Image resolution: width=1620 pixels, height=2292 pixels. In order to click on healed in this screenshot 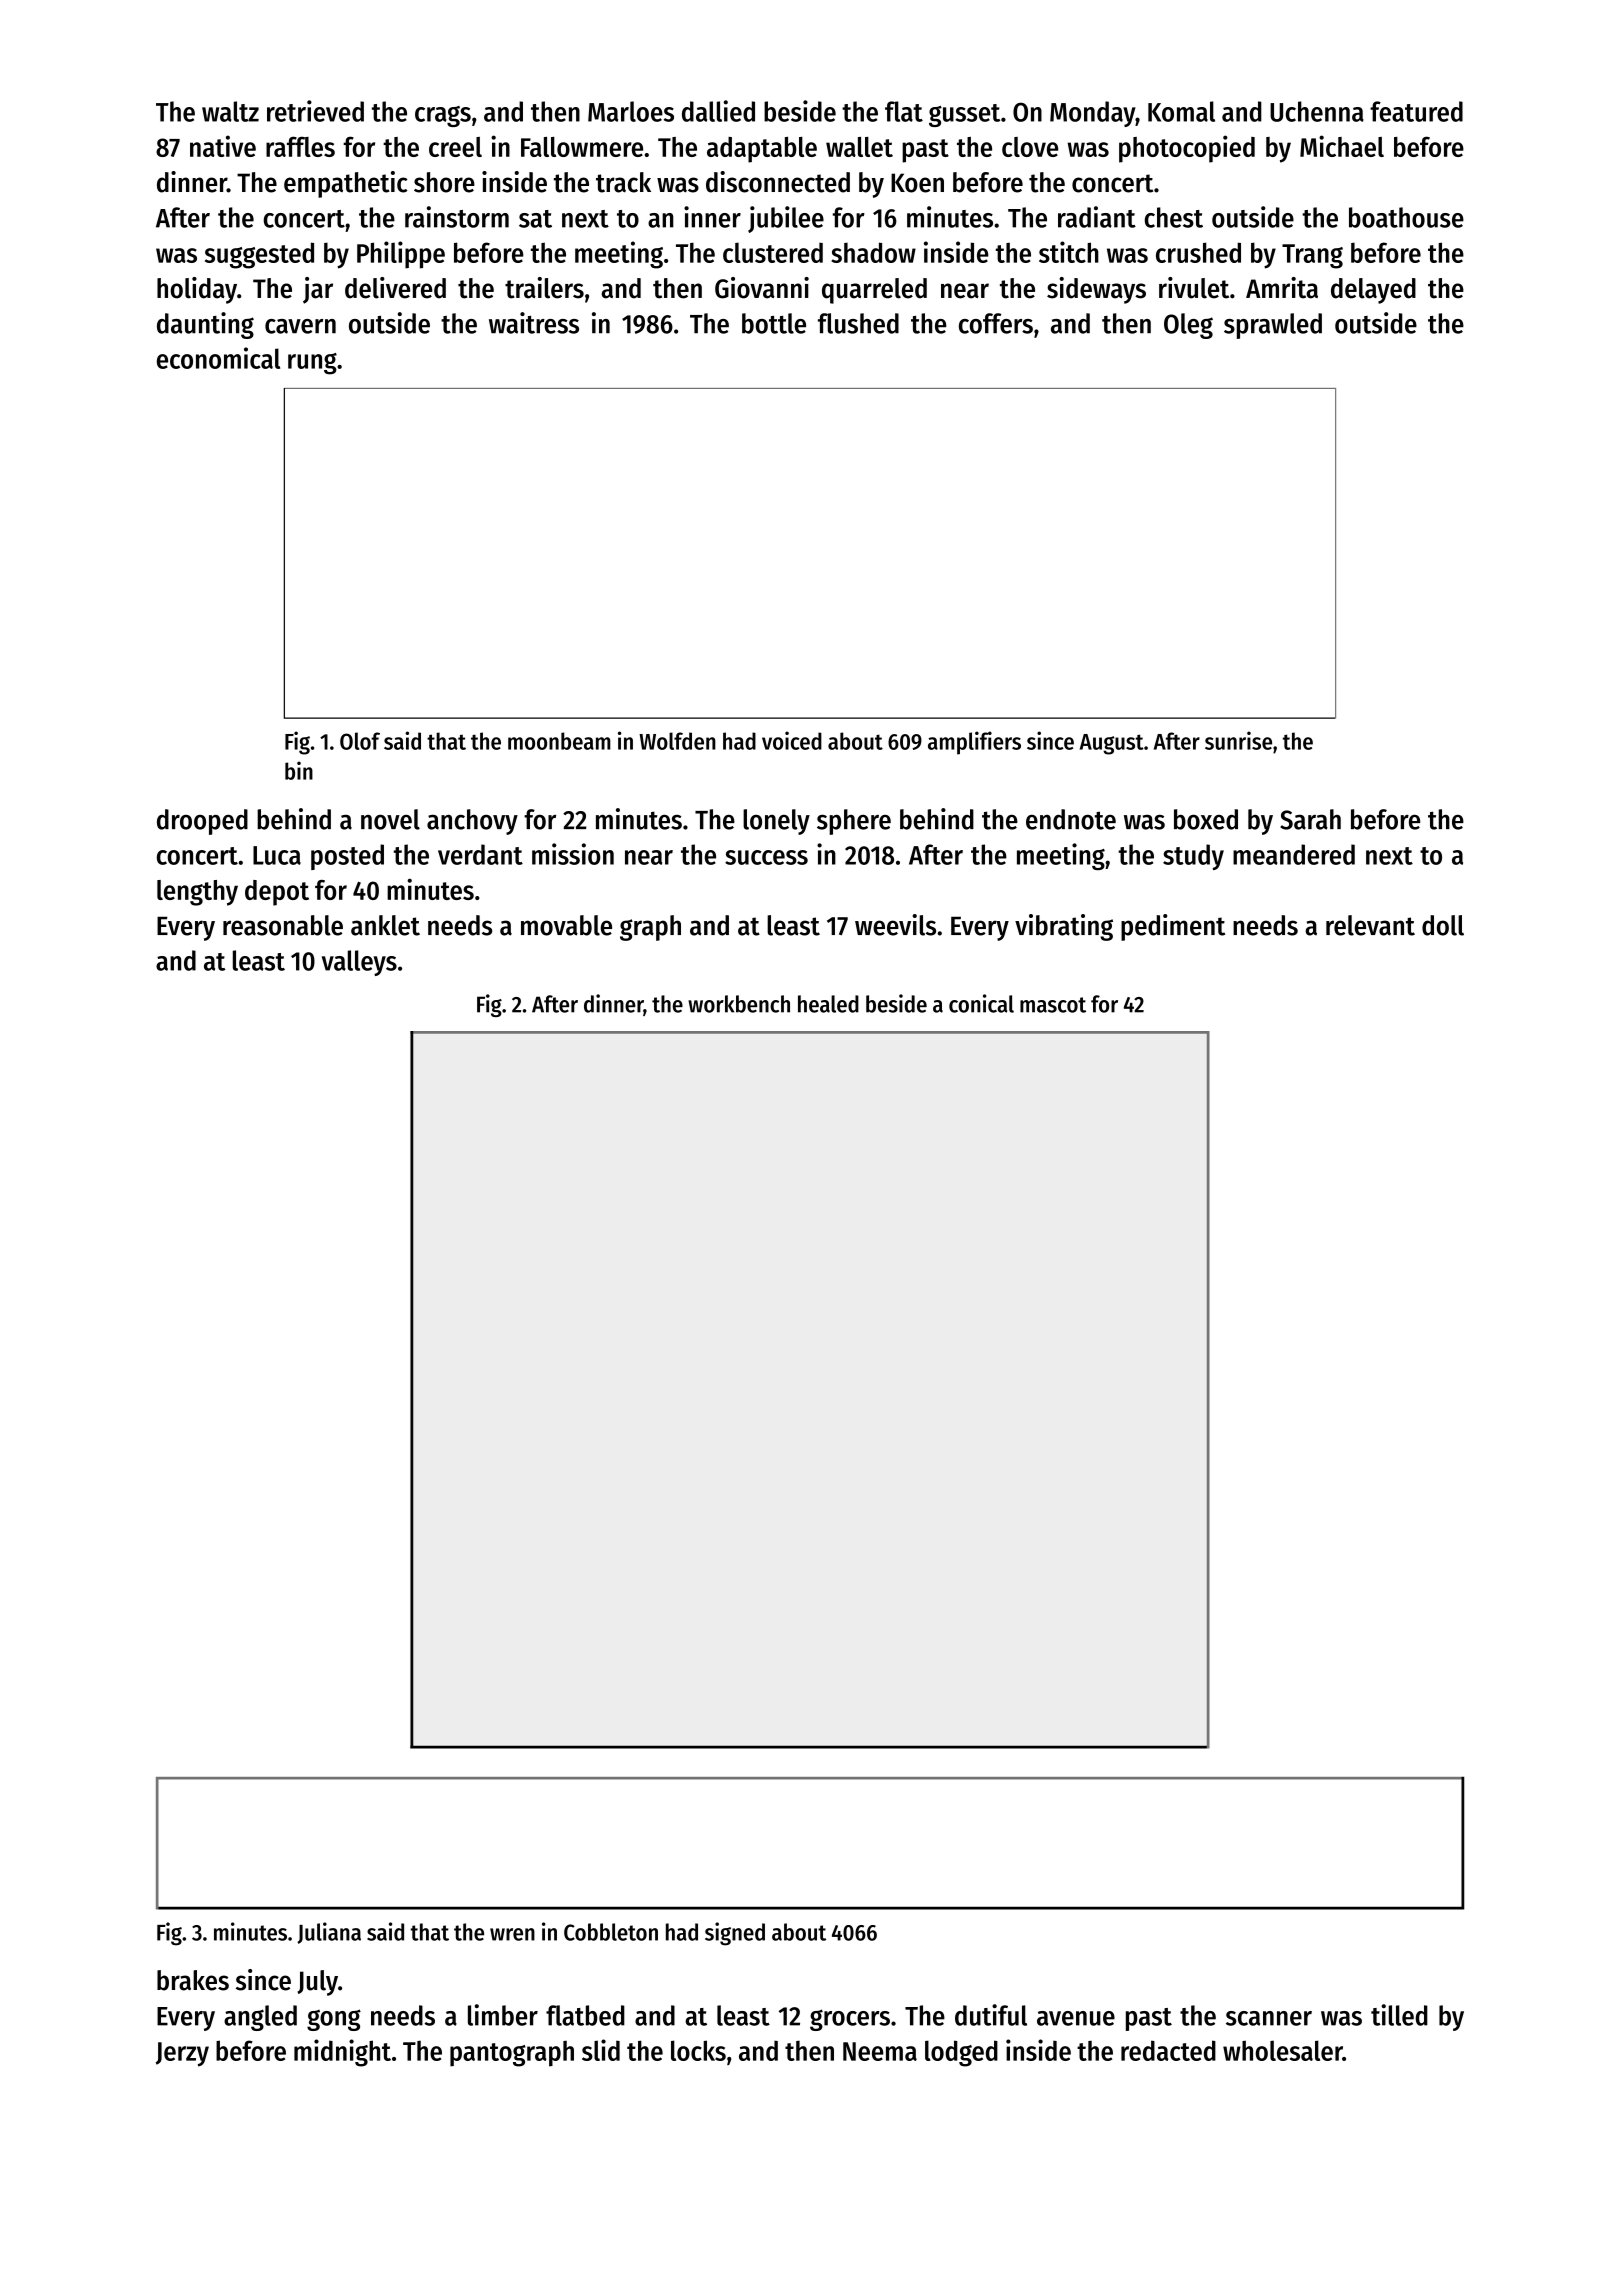, I will do `click(828, 1004)`.
